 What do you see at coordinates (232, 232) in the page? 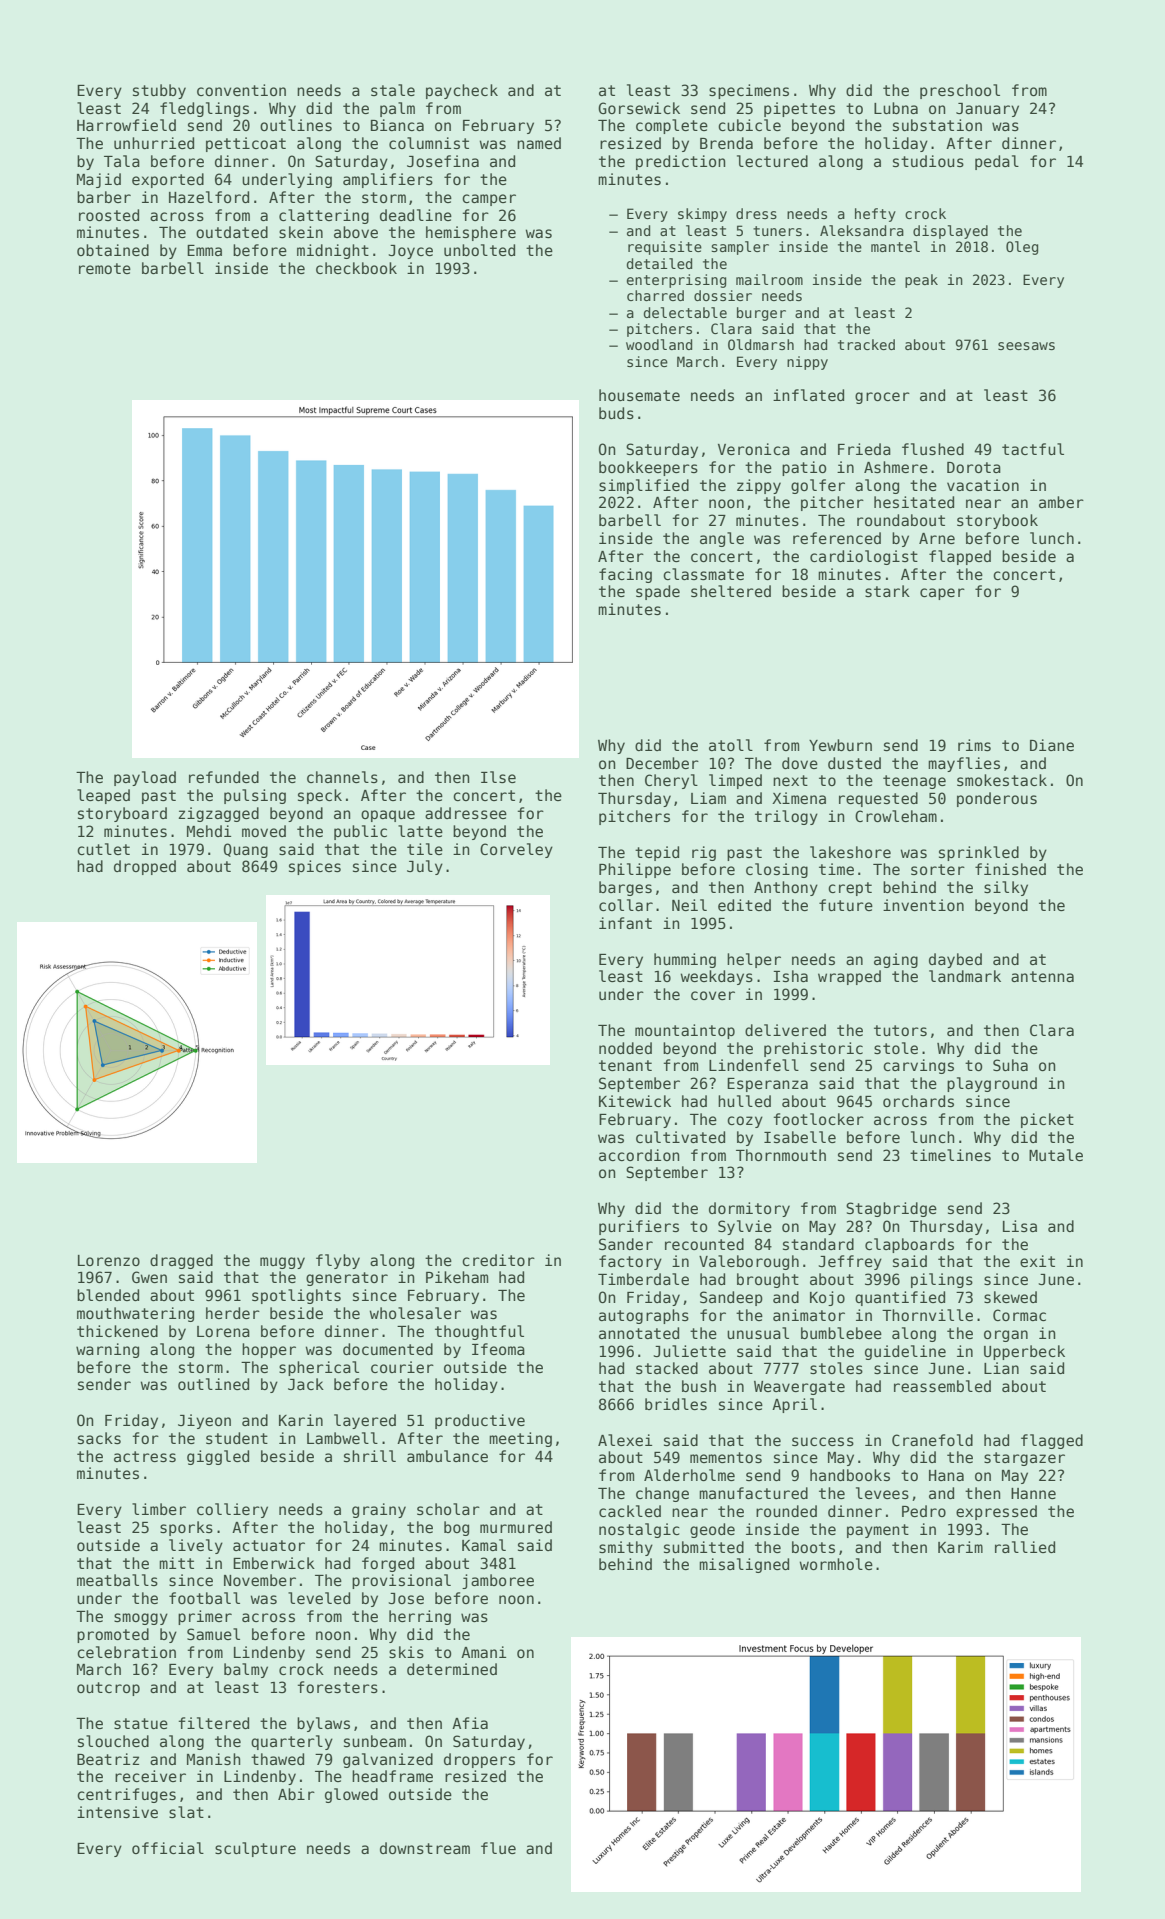
I see `outdated` at bounding box center [232, 232].
